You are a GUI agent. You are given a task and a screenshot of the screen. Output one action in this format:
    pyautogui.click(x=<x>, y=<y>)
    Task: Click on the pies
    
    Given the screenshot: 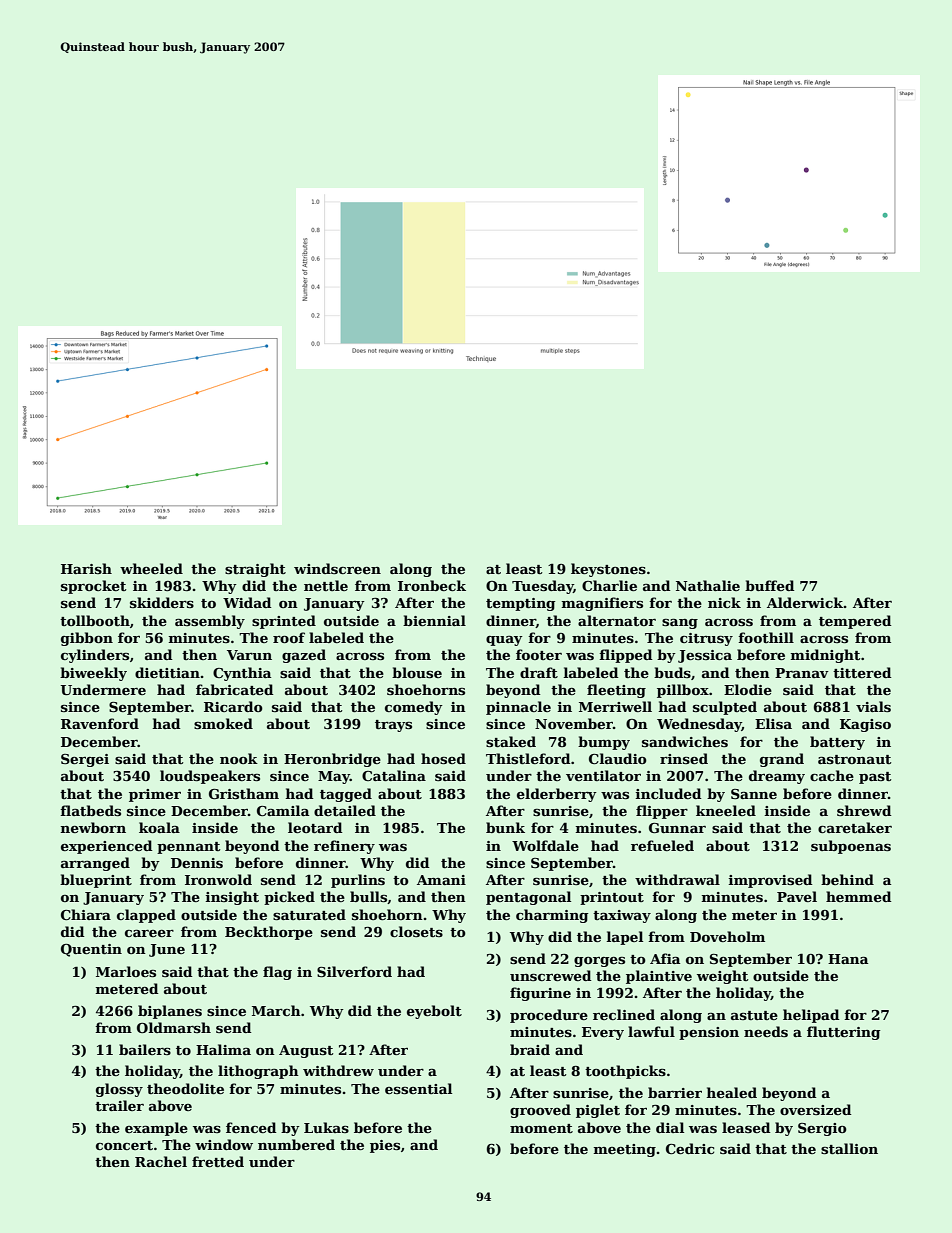 What is the action you would take?
    pyautogui.click(x=385, y=1146)
